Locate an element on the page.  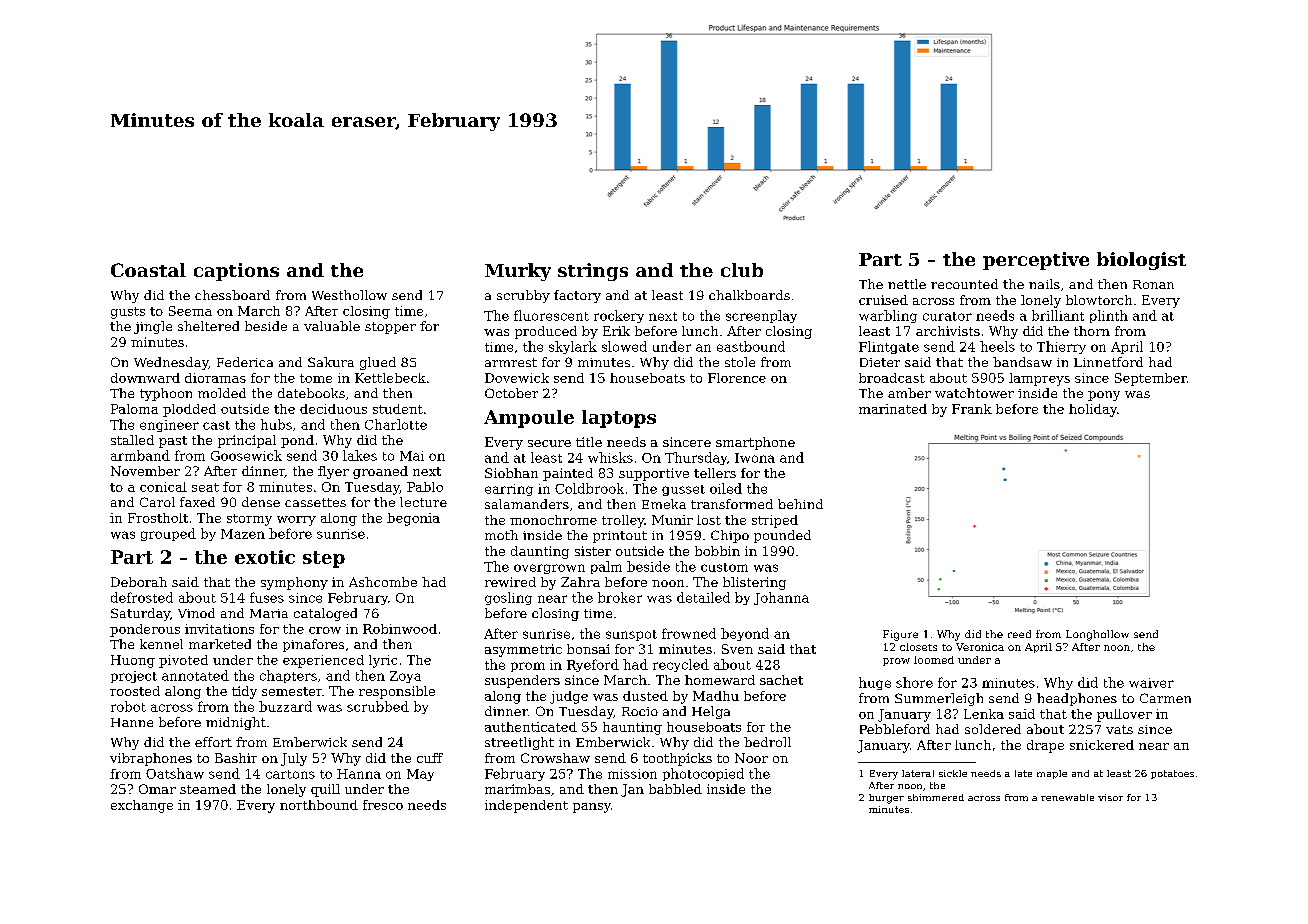
asymmetric is located at coordinates (523, 650).
